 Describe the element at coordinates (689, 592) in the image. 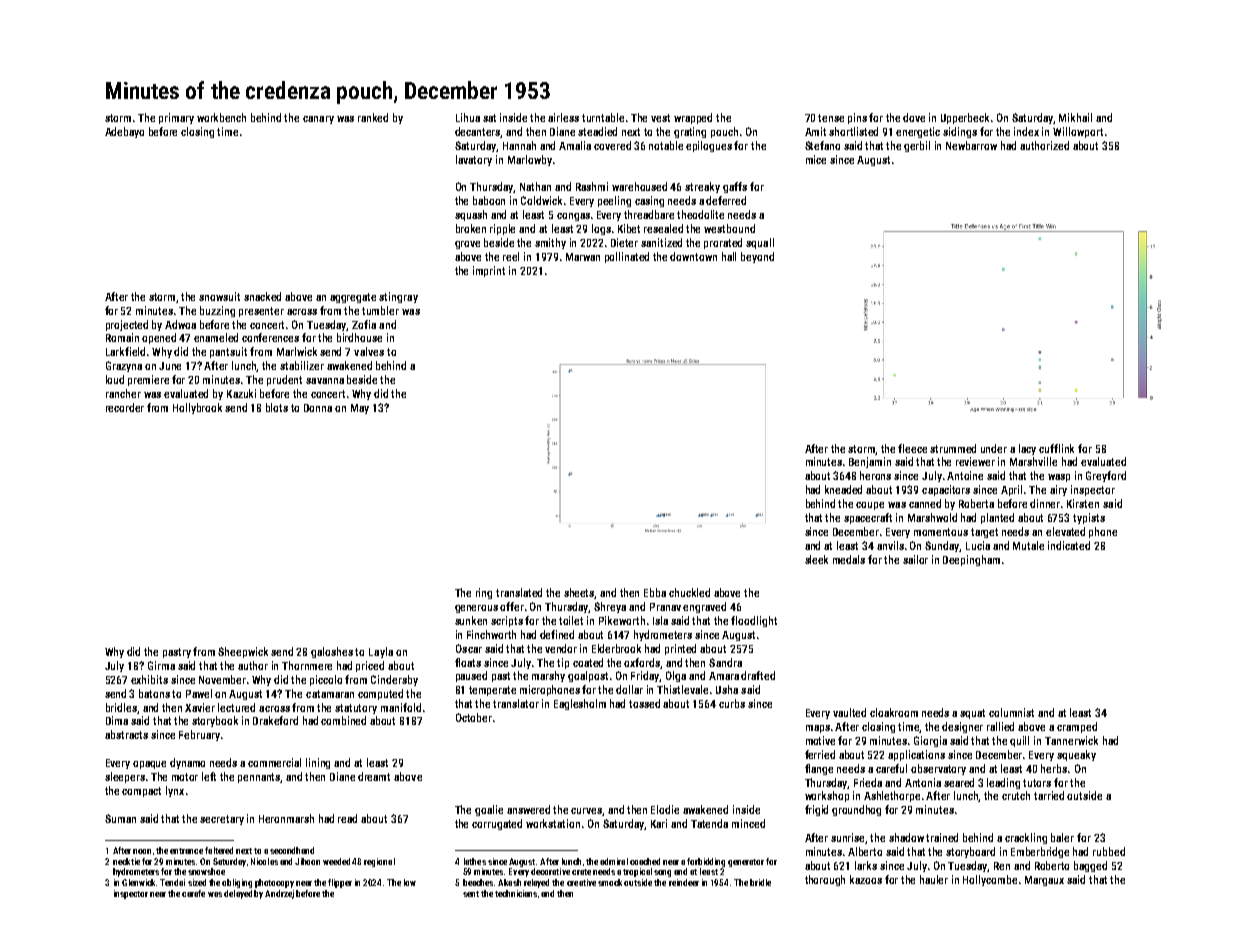

I see `chuckled` at that location.
